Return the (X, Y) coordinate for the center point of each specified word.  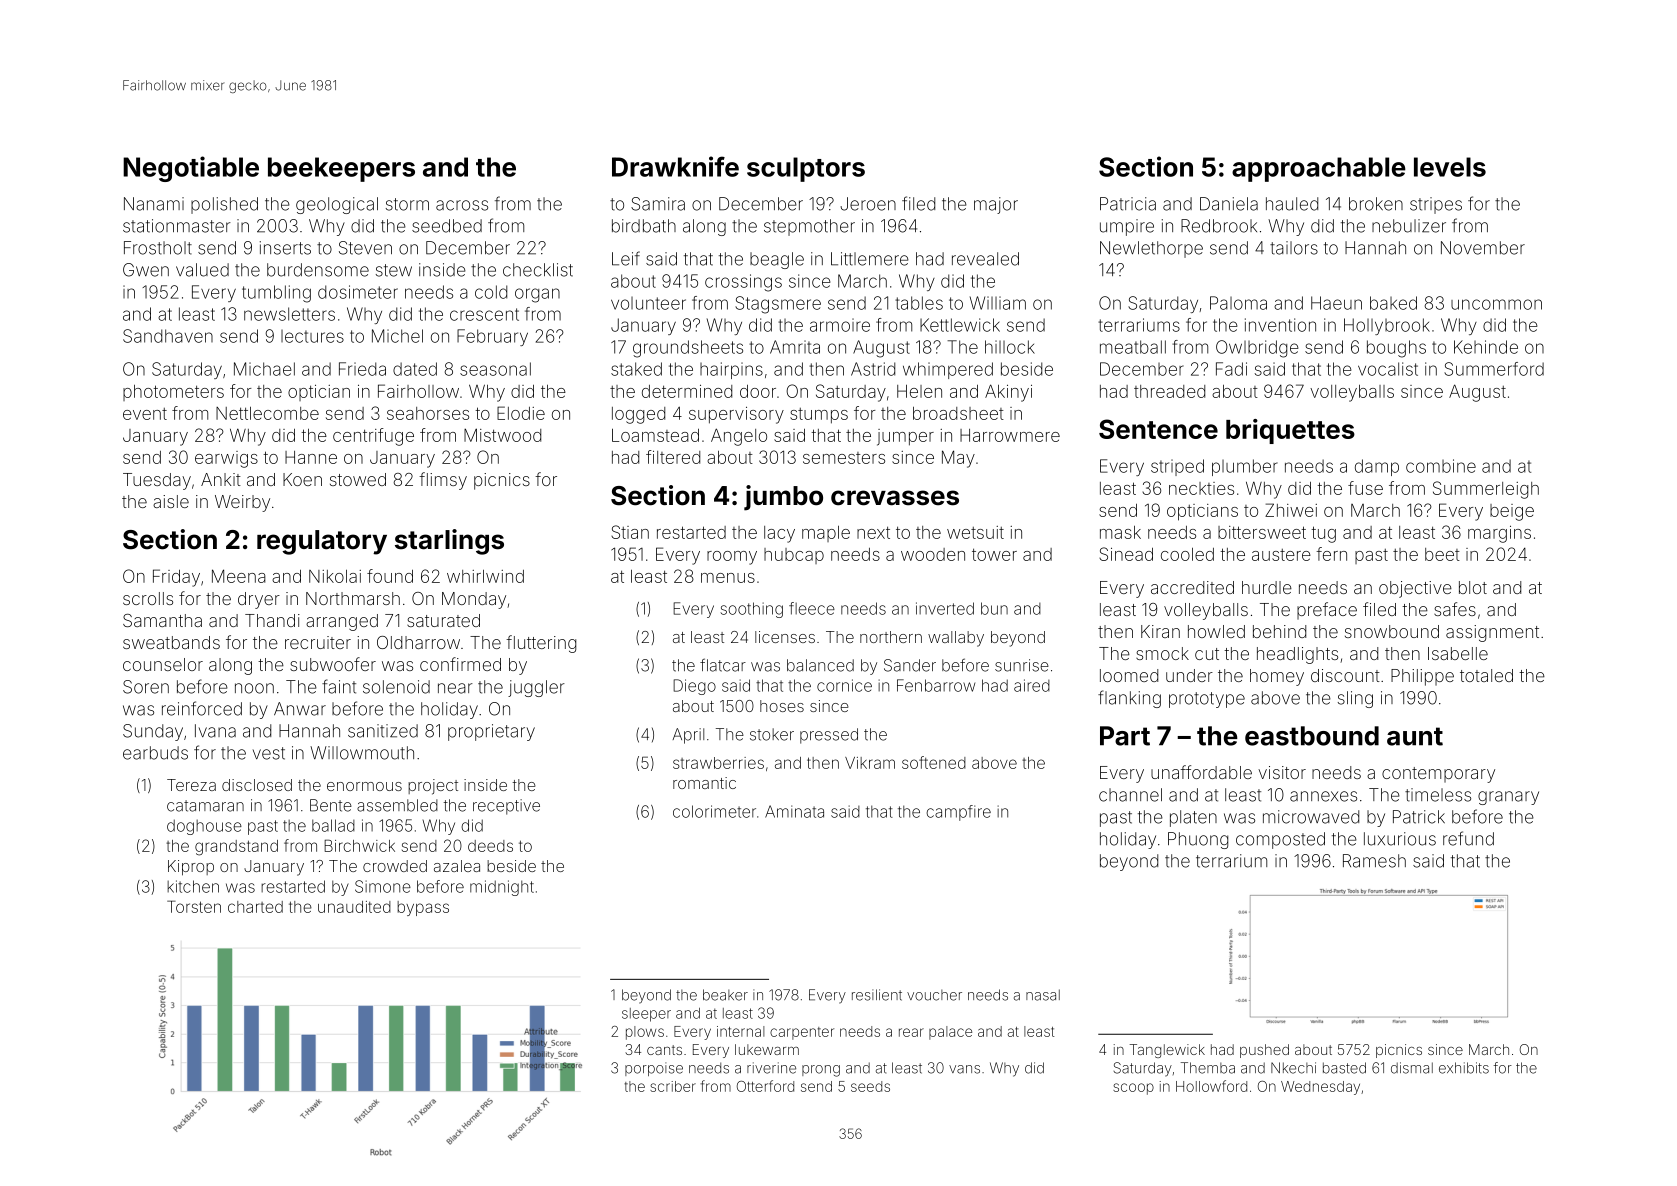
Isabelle (1458, 653)
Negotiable (191, 169)
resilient (877, 995)
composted (1280, 840)
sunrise (1022, 665)
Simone (383, 886)
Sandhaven (168, 336)
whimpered (948, 370)
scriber (673, 1086)
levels (1450, 167)
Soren (146, 687)
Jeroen (868, 204)
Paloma (1238, 303)
